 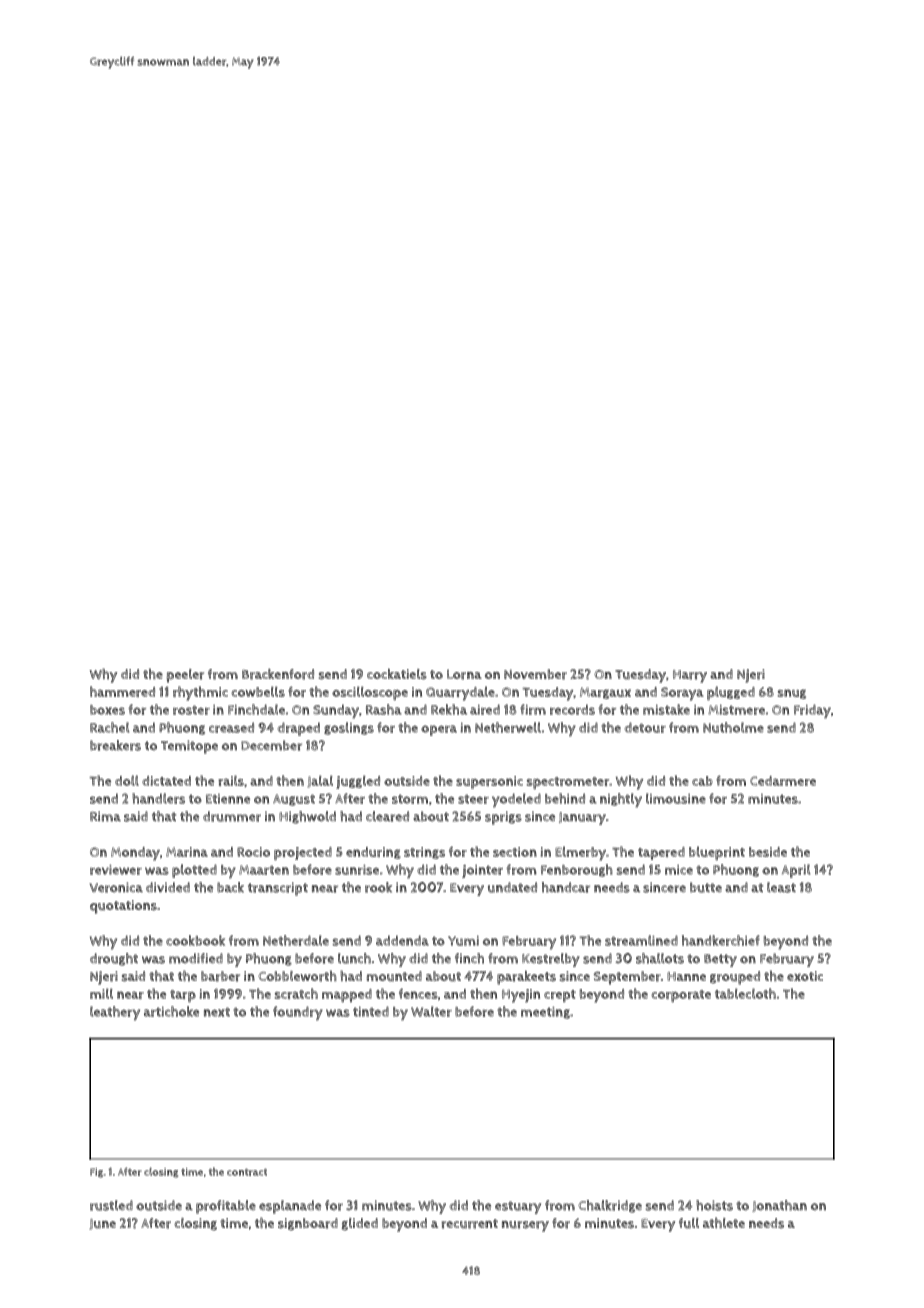 I want to click on corporate, so click(x=681, y=996).
